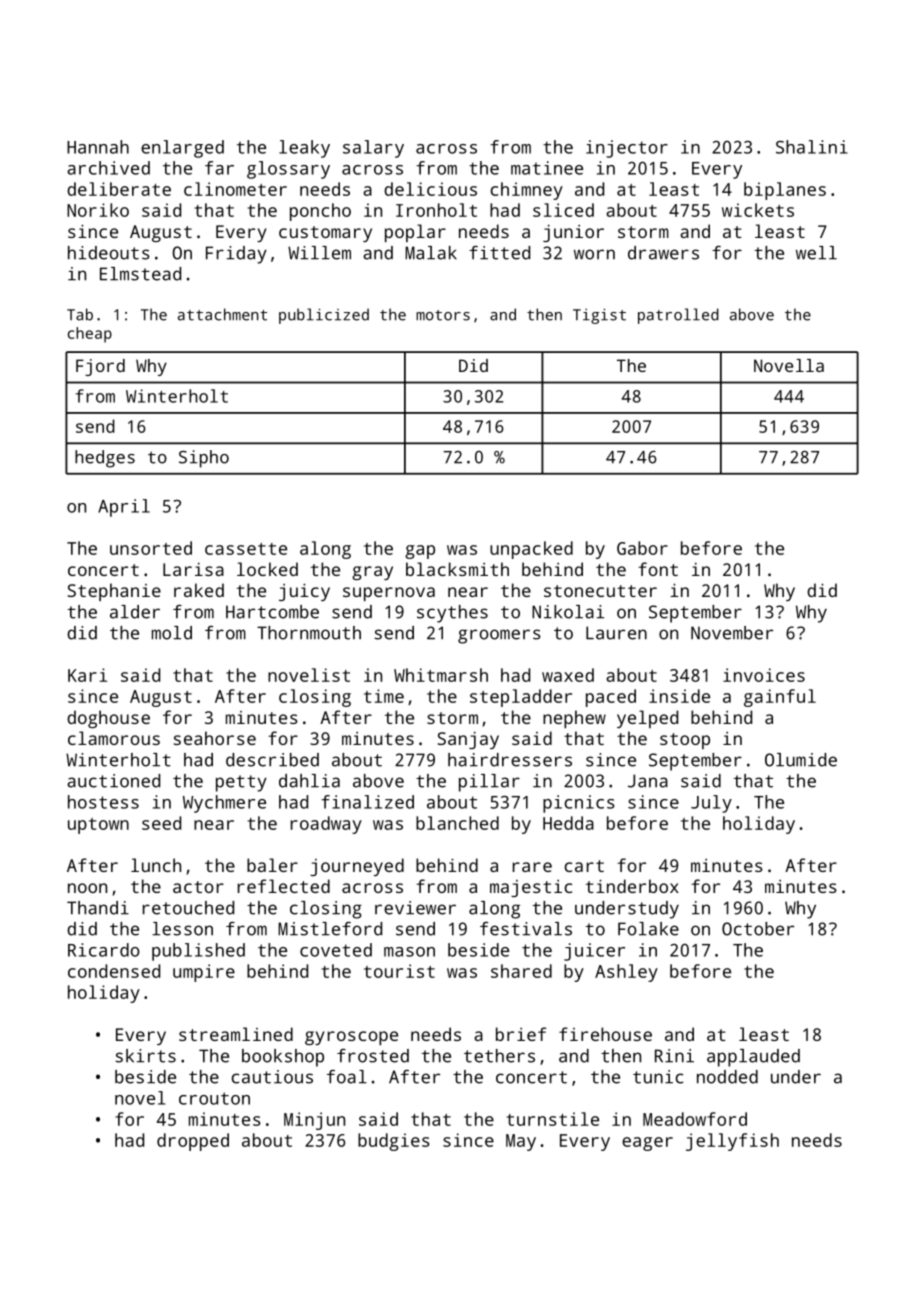 The image size is (924, 1311). Describe the element at coordinates (632, 886) in the screenshot. I see `tinderbox` at that location.
